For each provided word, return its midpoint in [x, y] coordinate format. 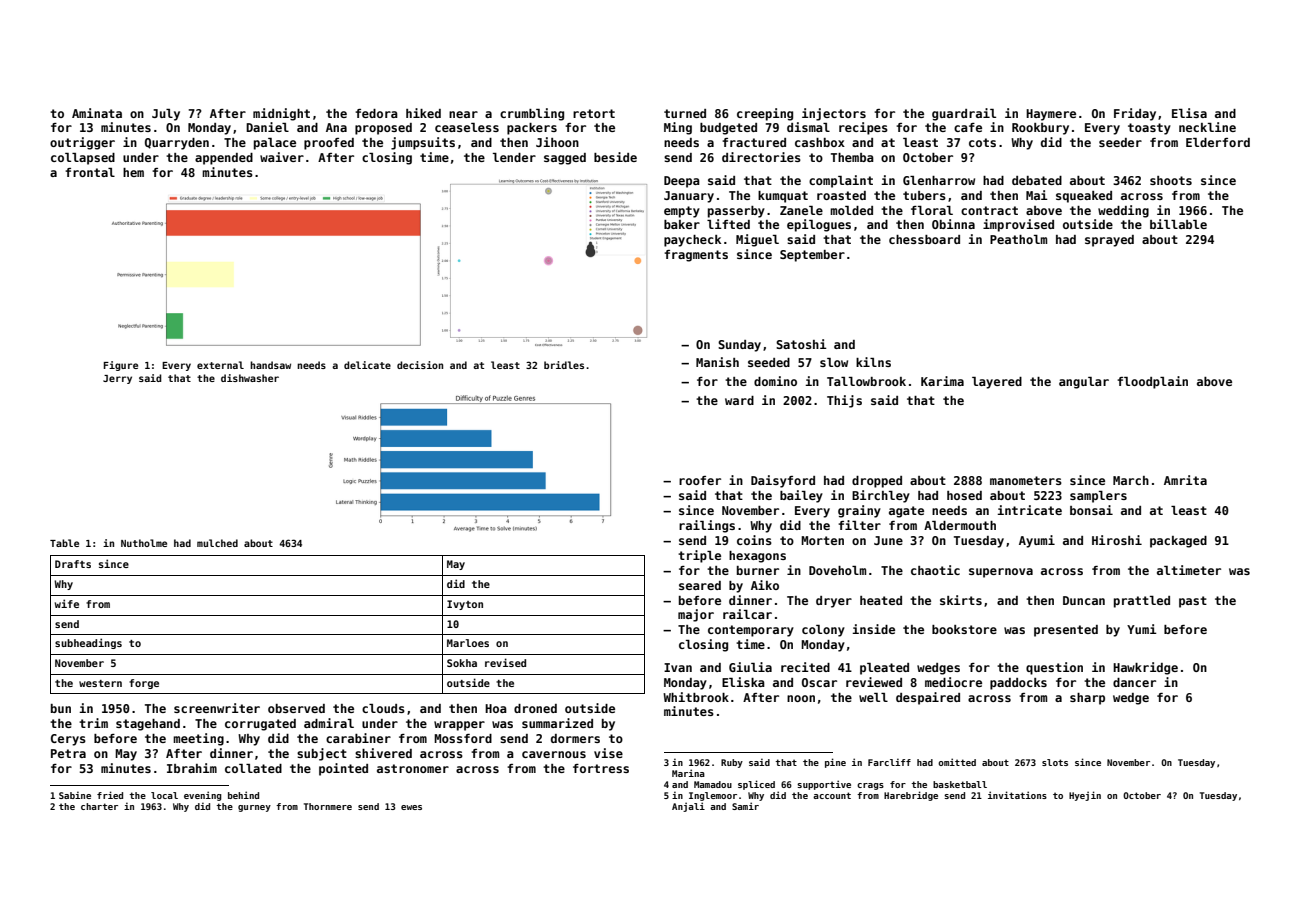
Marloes [468, 643]
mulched [217, 543]
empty [682, 212]
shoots [1171, 180]
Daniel [267, 127]
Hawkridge [1145, 668]
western [100, 683]
